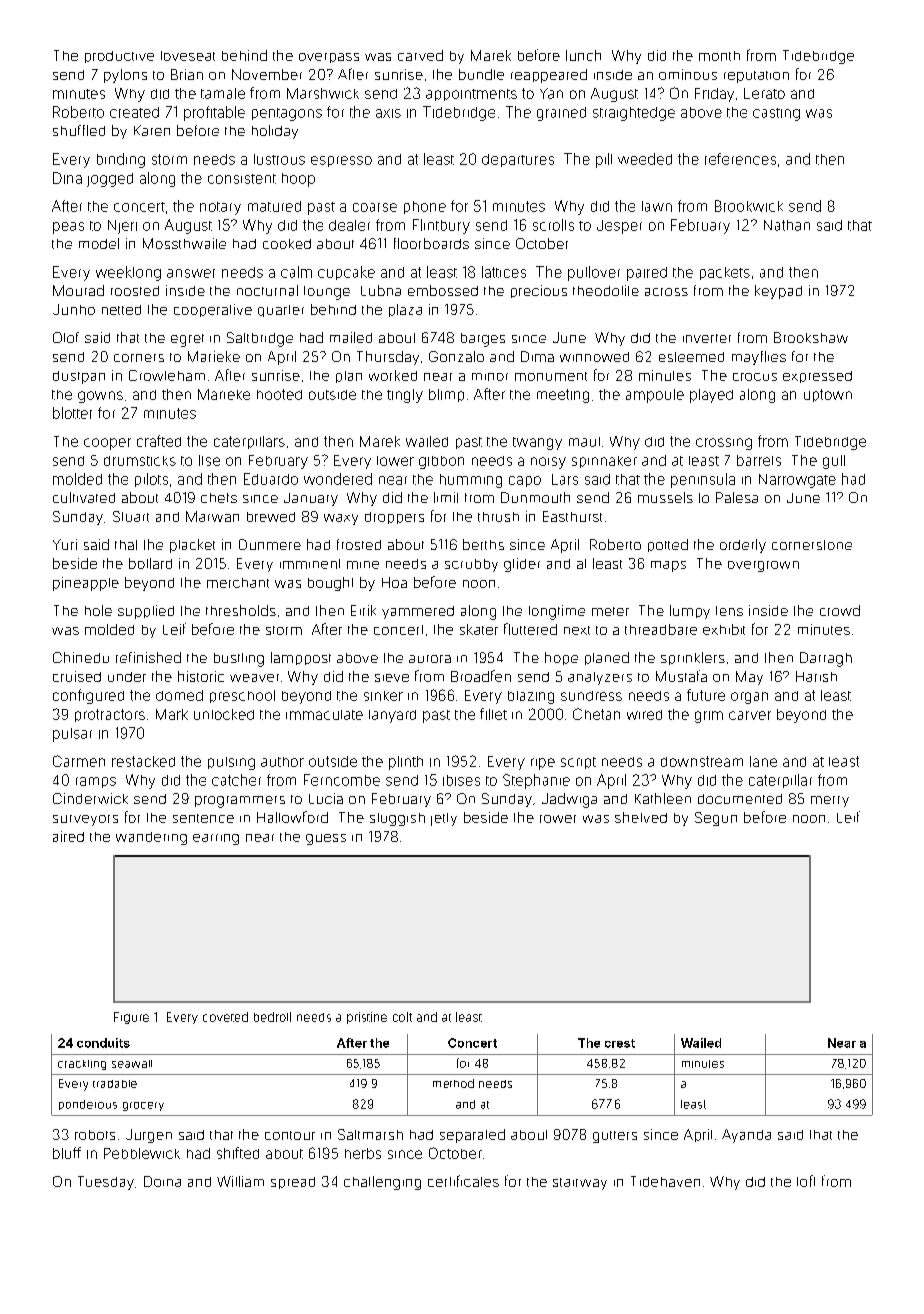 The image size is (924, 1314). I want to click on wandering, so click(151, 838).
